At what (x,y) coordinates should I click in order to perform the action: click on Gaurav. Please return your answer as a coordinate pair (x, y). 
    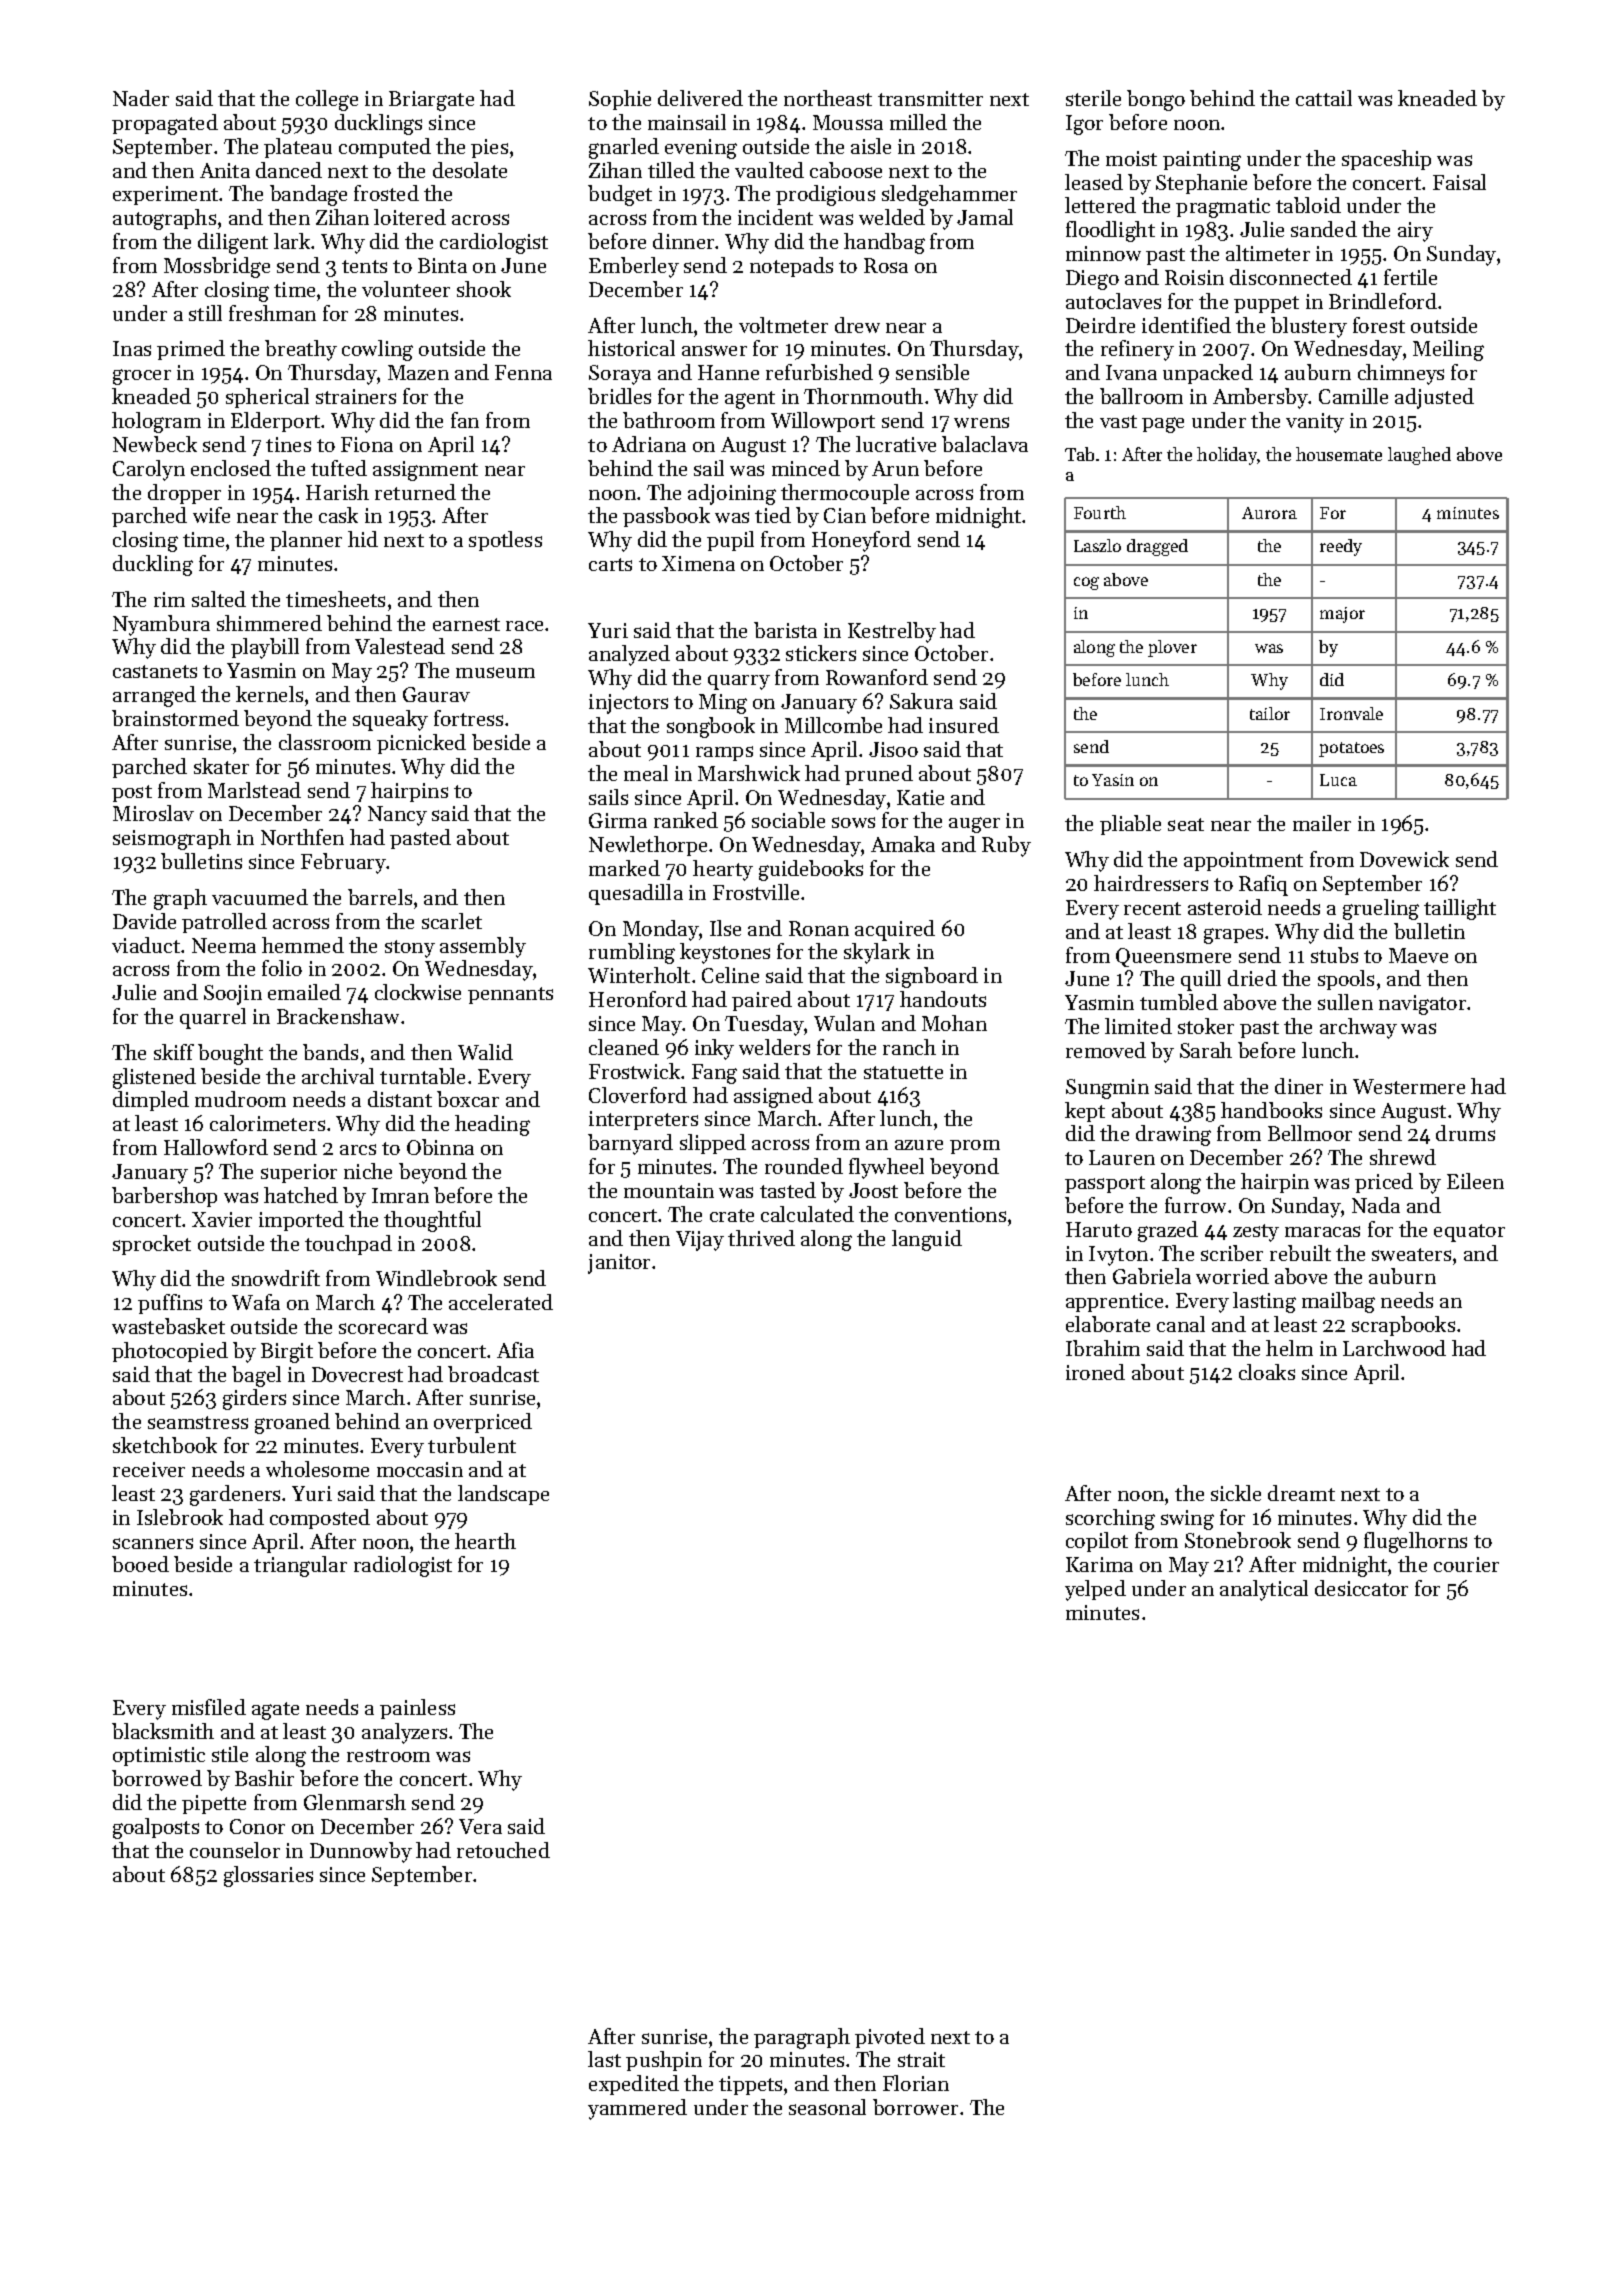
    Looking at the image, I should click on (436, 694).
